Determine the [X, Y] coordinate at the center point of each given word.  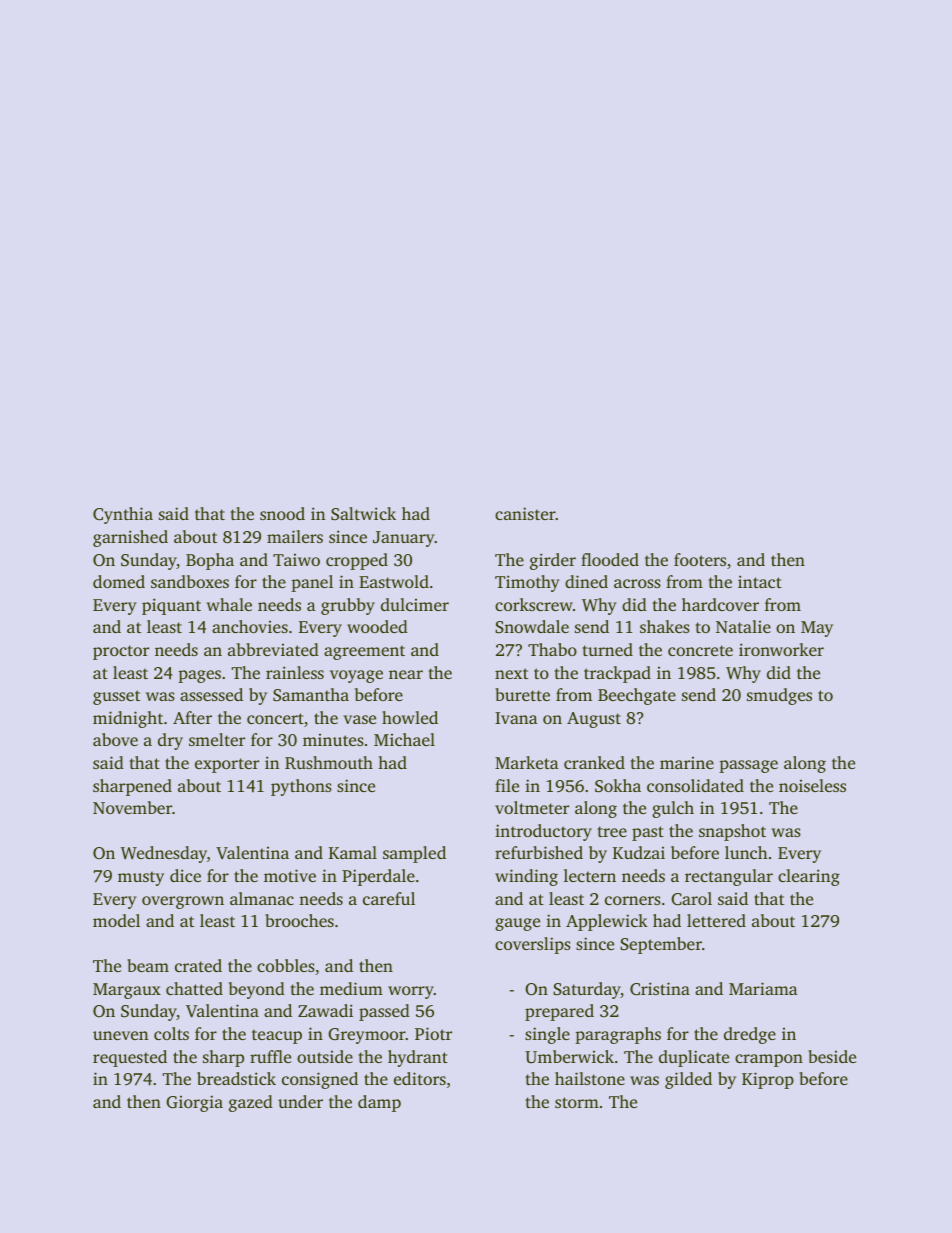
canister [525, 513]
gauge [517, 924]
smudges [779, 696]
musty [141, 878]
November [132, 807]
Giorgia [194, 1103]
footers [700, 559]
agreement [364, 652]
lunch [746, 852]
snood [282, 513]
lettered [716, 920]
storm [577, 1102]
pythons [301, 787]
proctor [121, 652]
